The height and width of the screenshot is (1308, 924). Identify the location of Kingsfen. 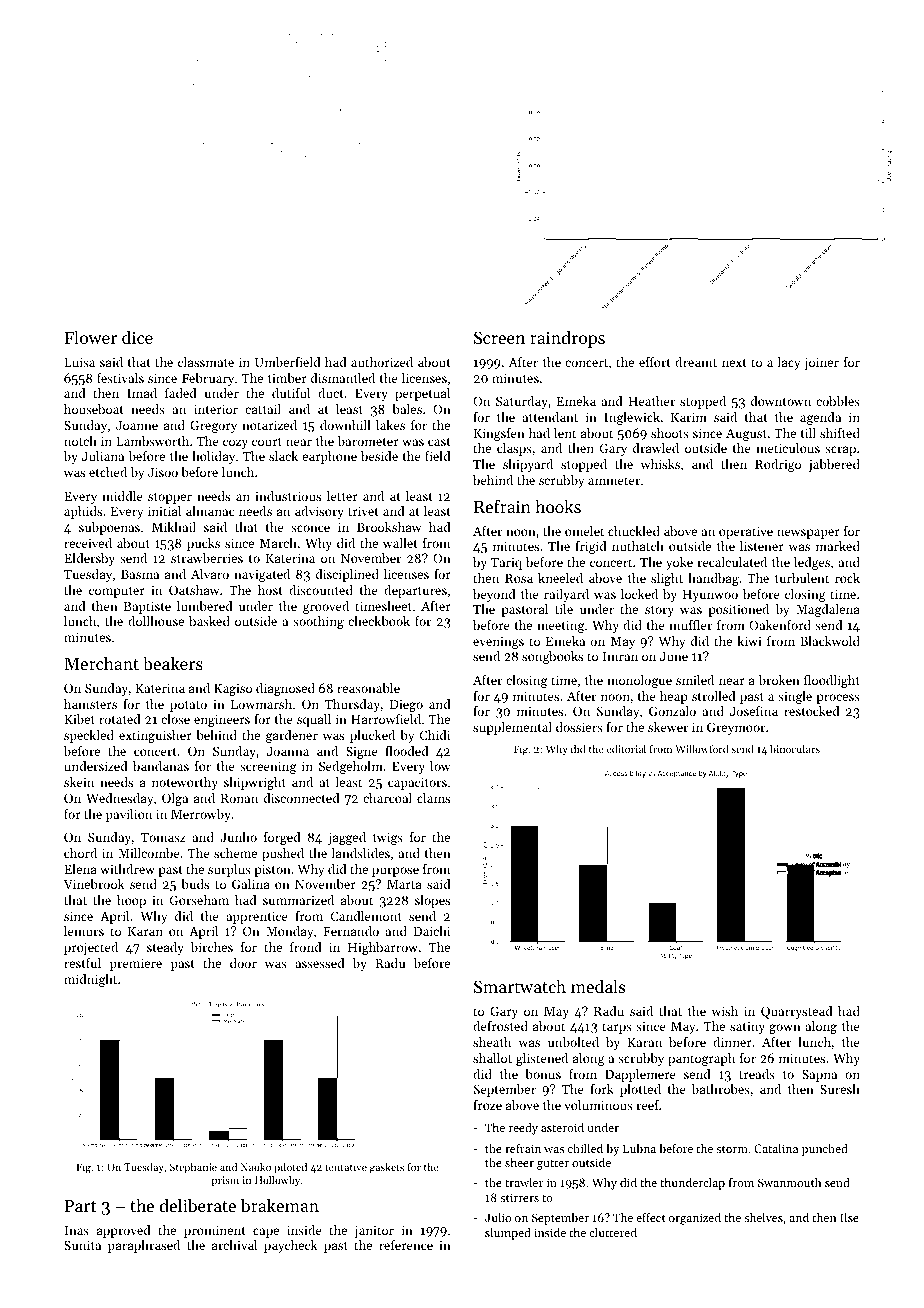
(499, 434).
